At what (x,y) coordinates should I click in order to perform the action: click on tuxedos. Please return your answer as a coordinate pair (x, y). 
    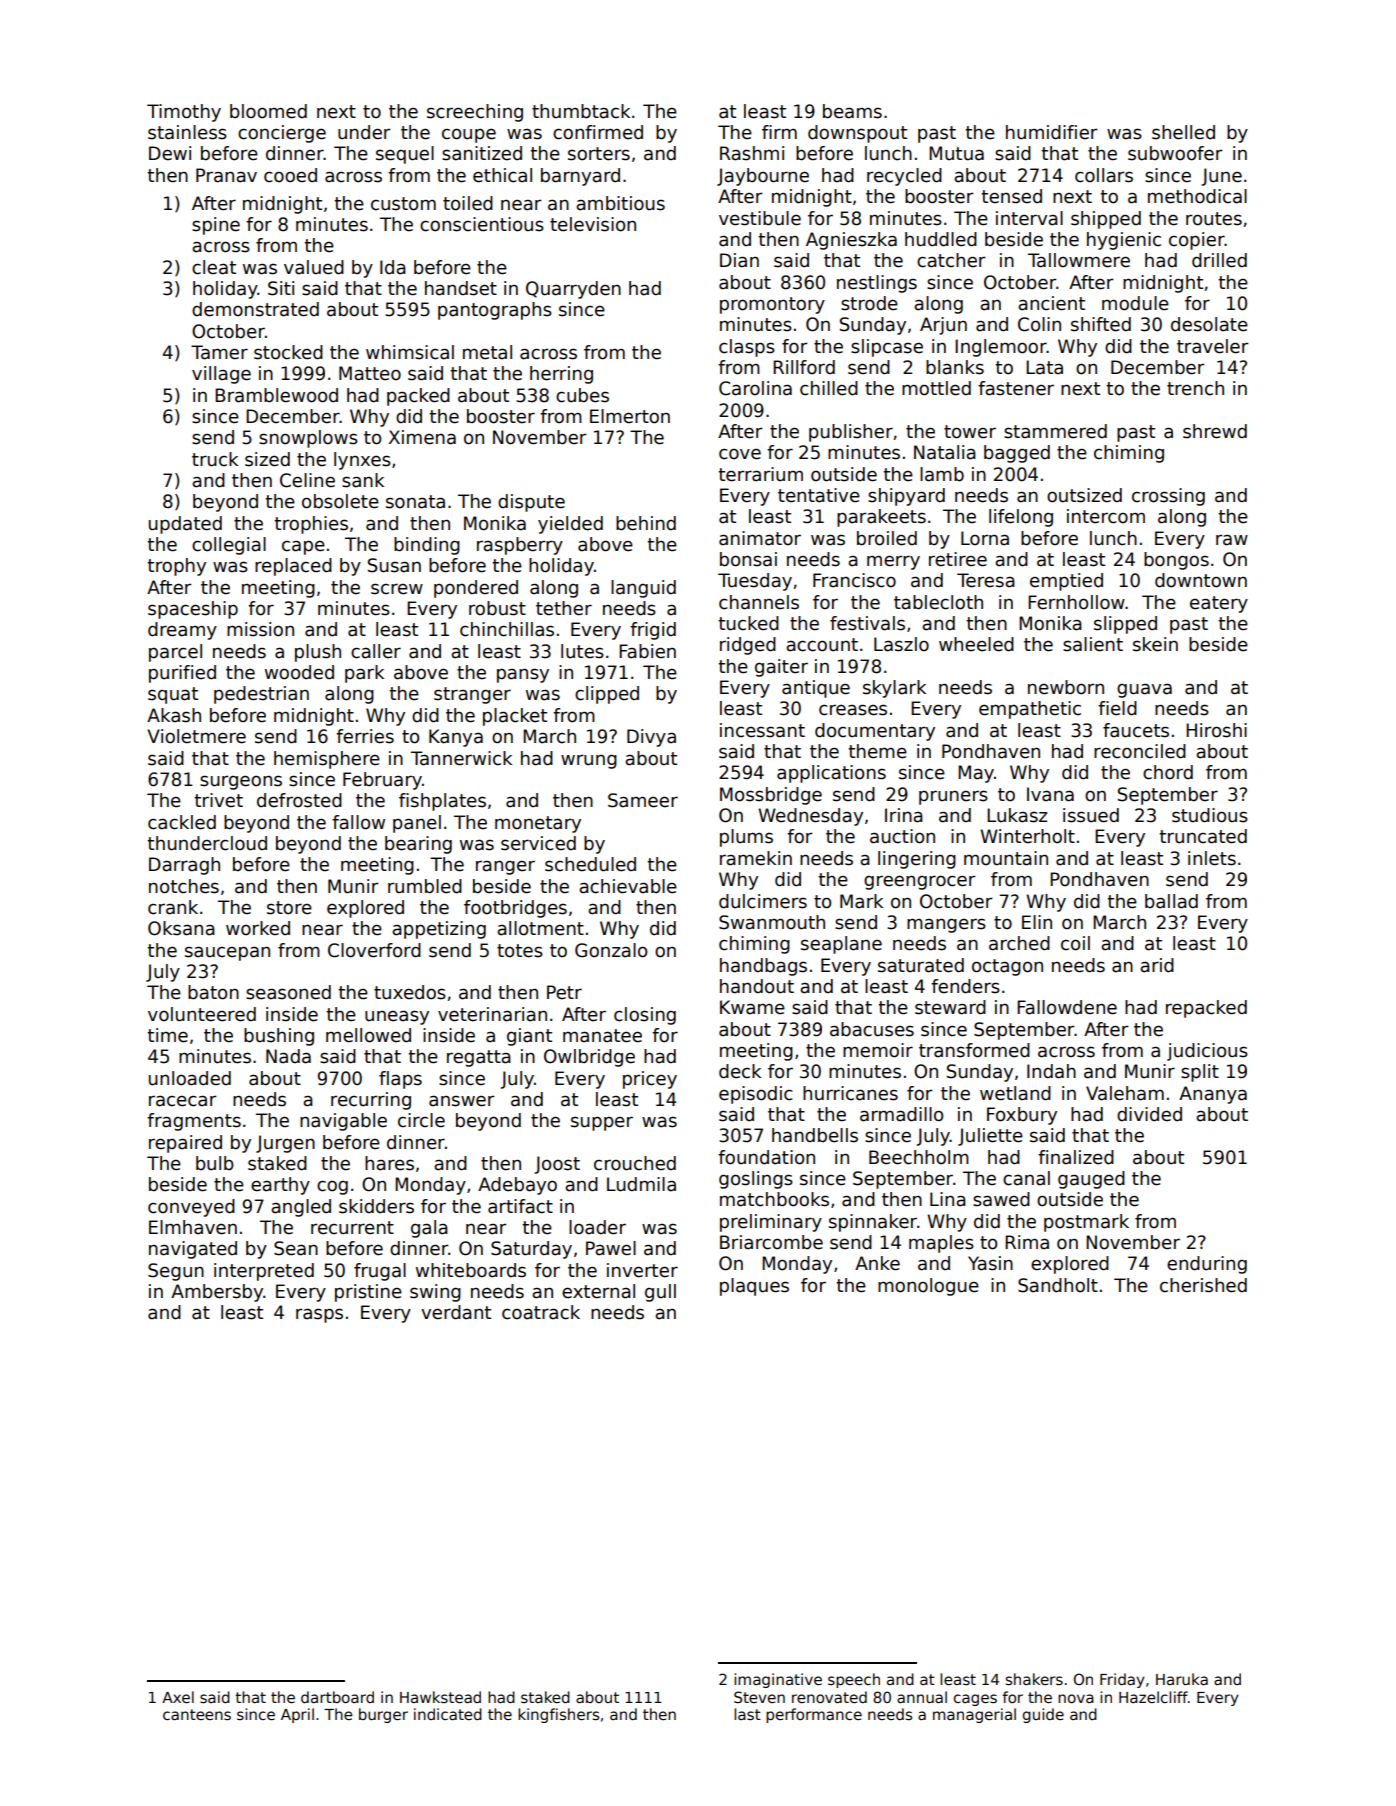
    Looking at the image, I should click on (410, 992).
